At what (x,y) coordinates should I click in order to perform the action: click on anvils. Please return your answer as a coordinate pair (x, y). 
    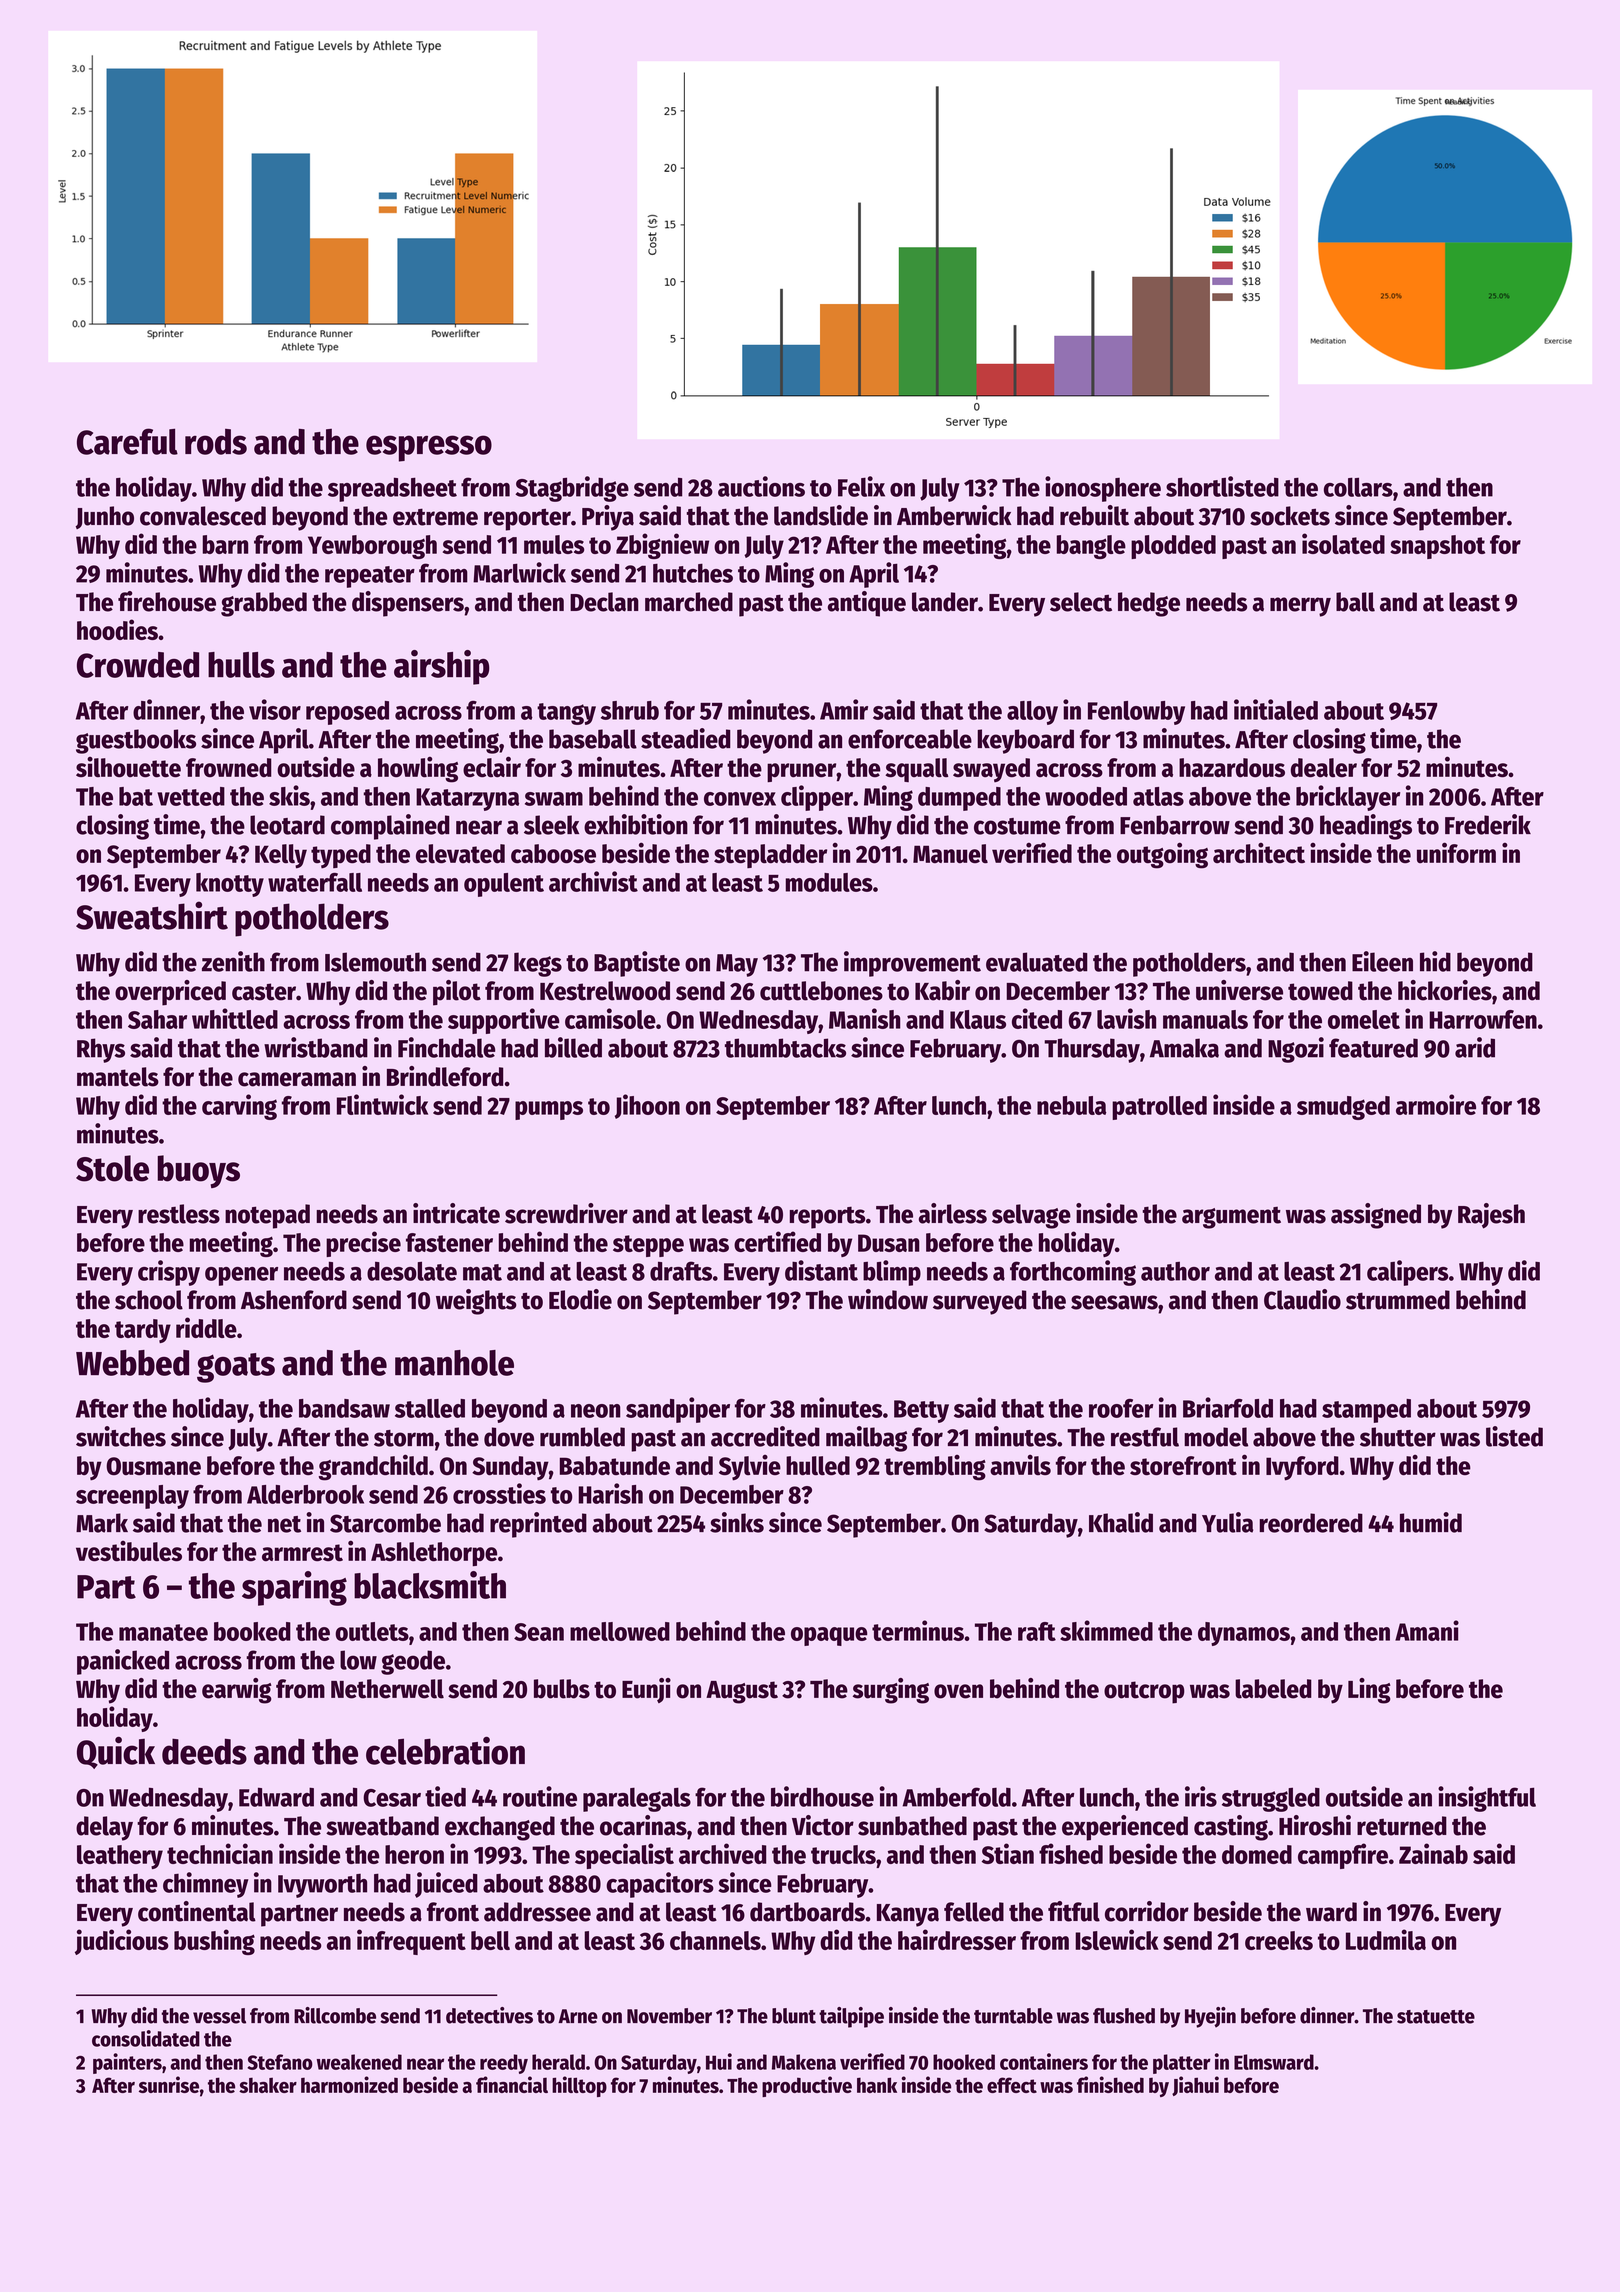
    Looking at the image, I should click on (1020, 1464).
